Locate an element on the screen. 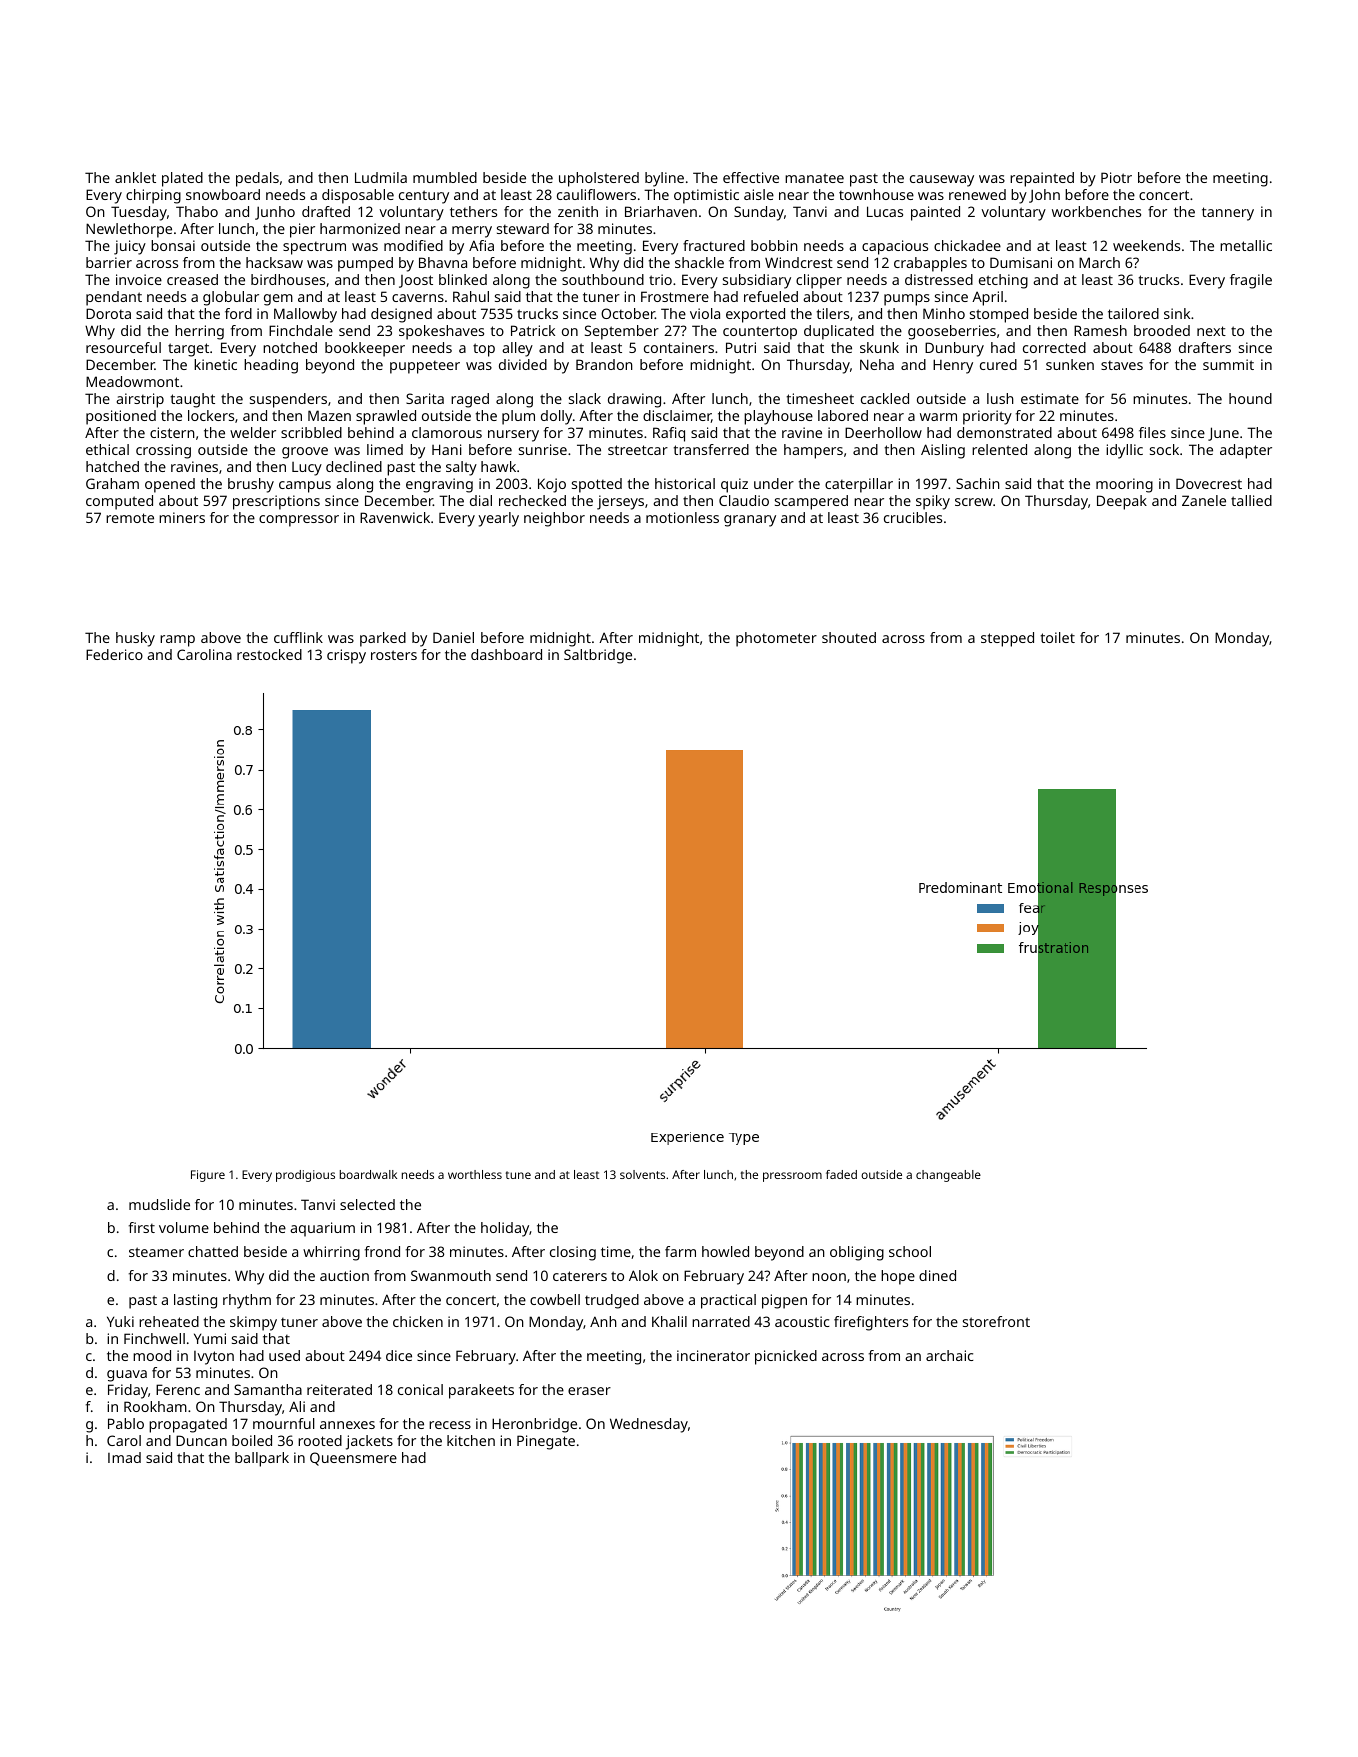 The width and height of the screenshot is (1358, 1757). Ramesh is located at coordinates (1100, 330).
